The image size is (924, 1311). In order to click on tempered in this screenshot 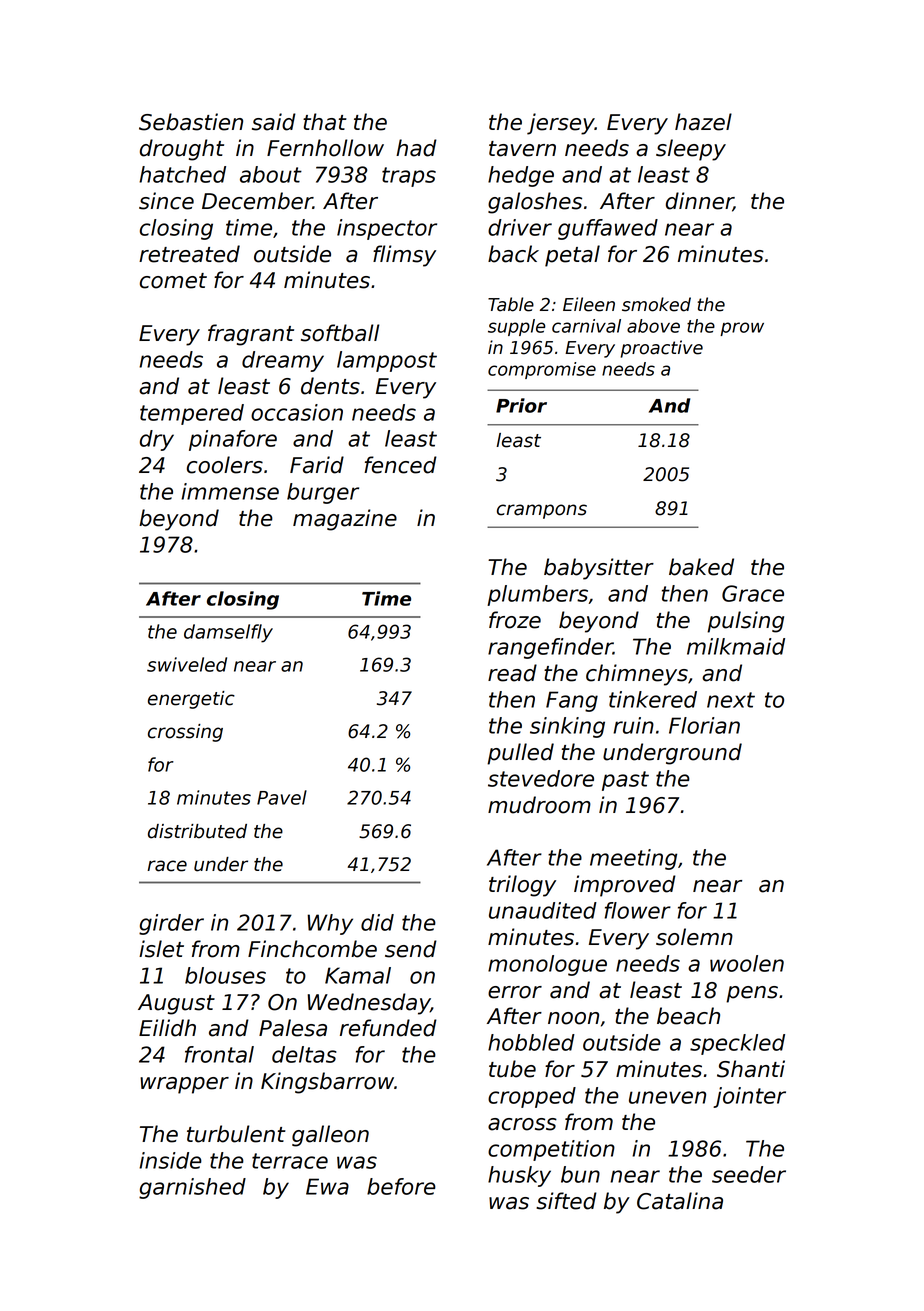, I will do `click(192, 414)`.
